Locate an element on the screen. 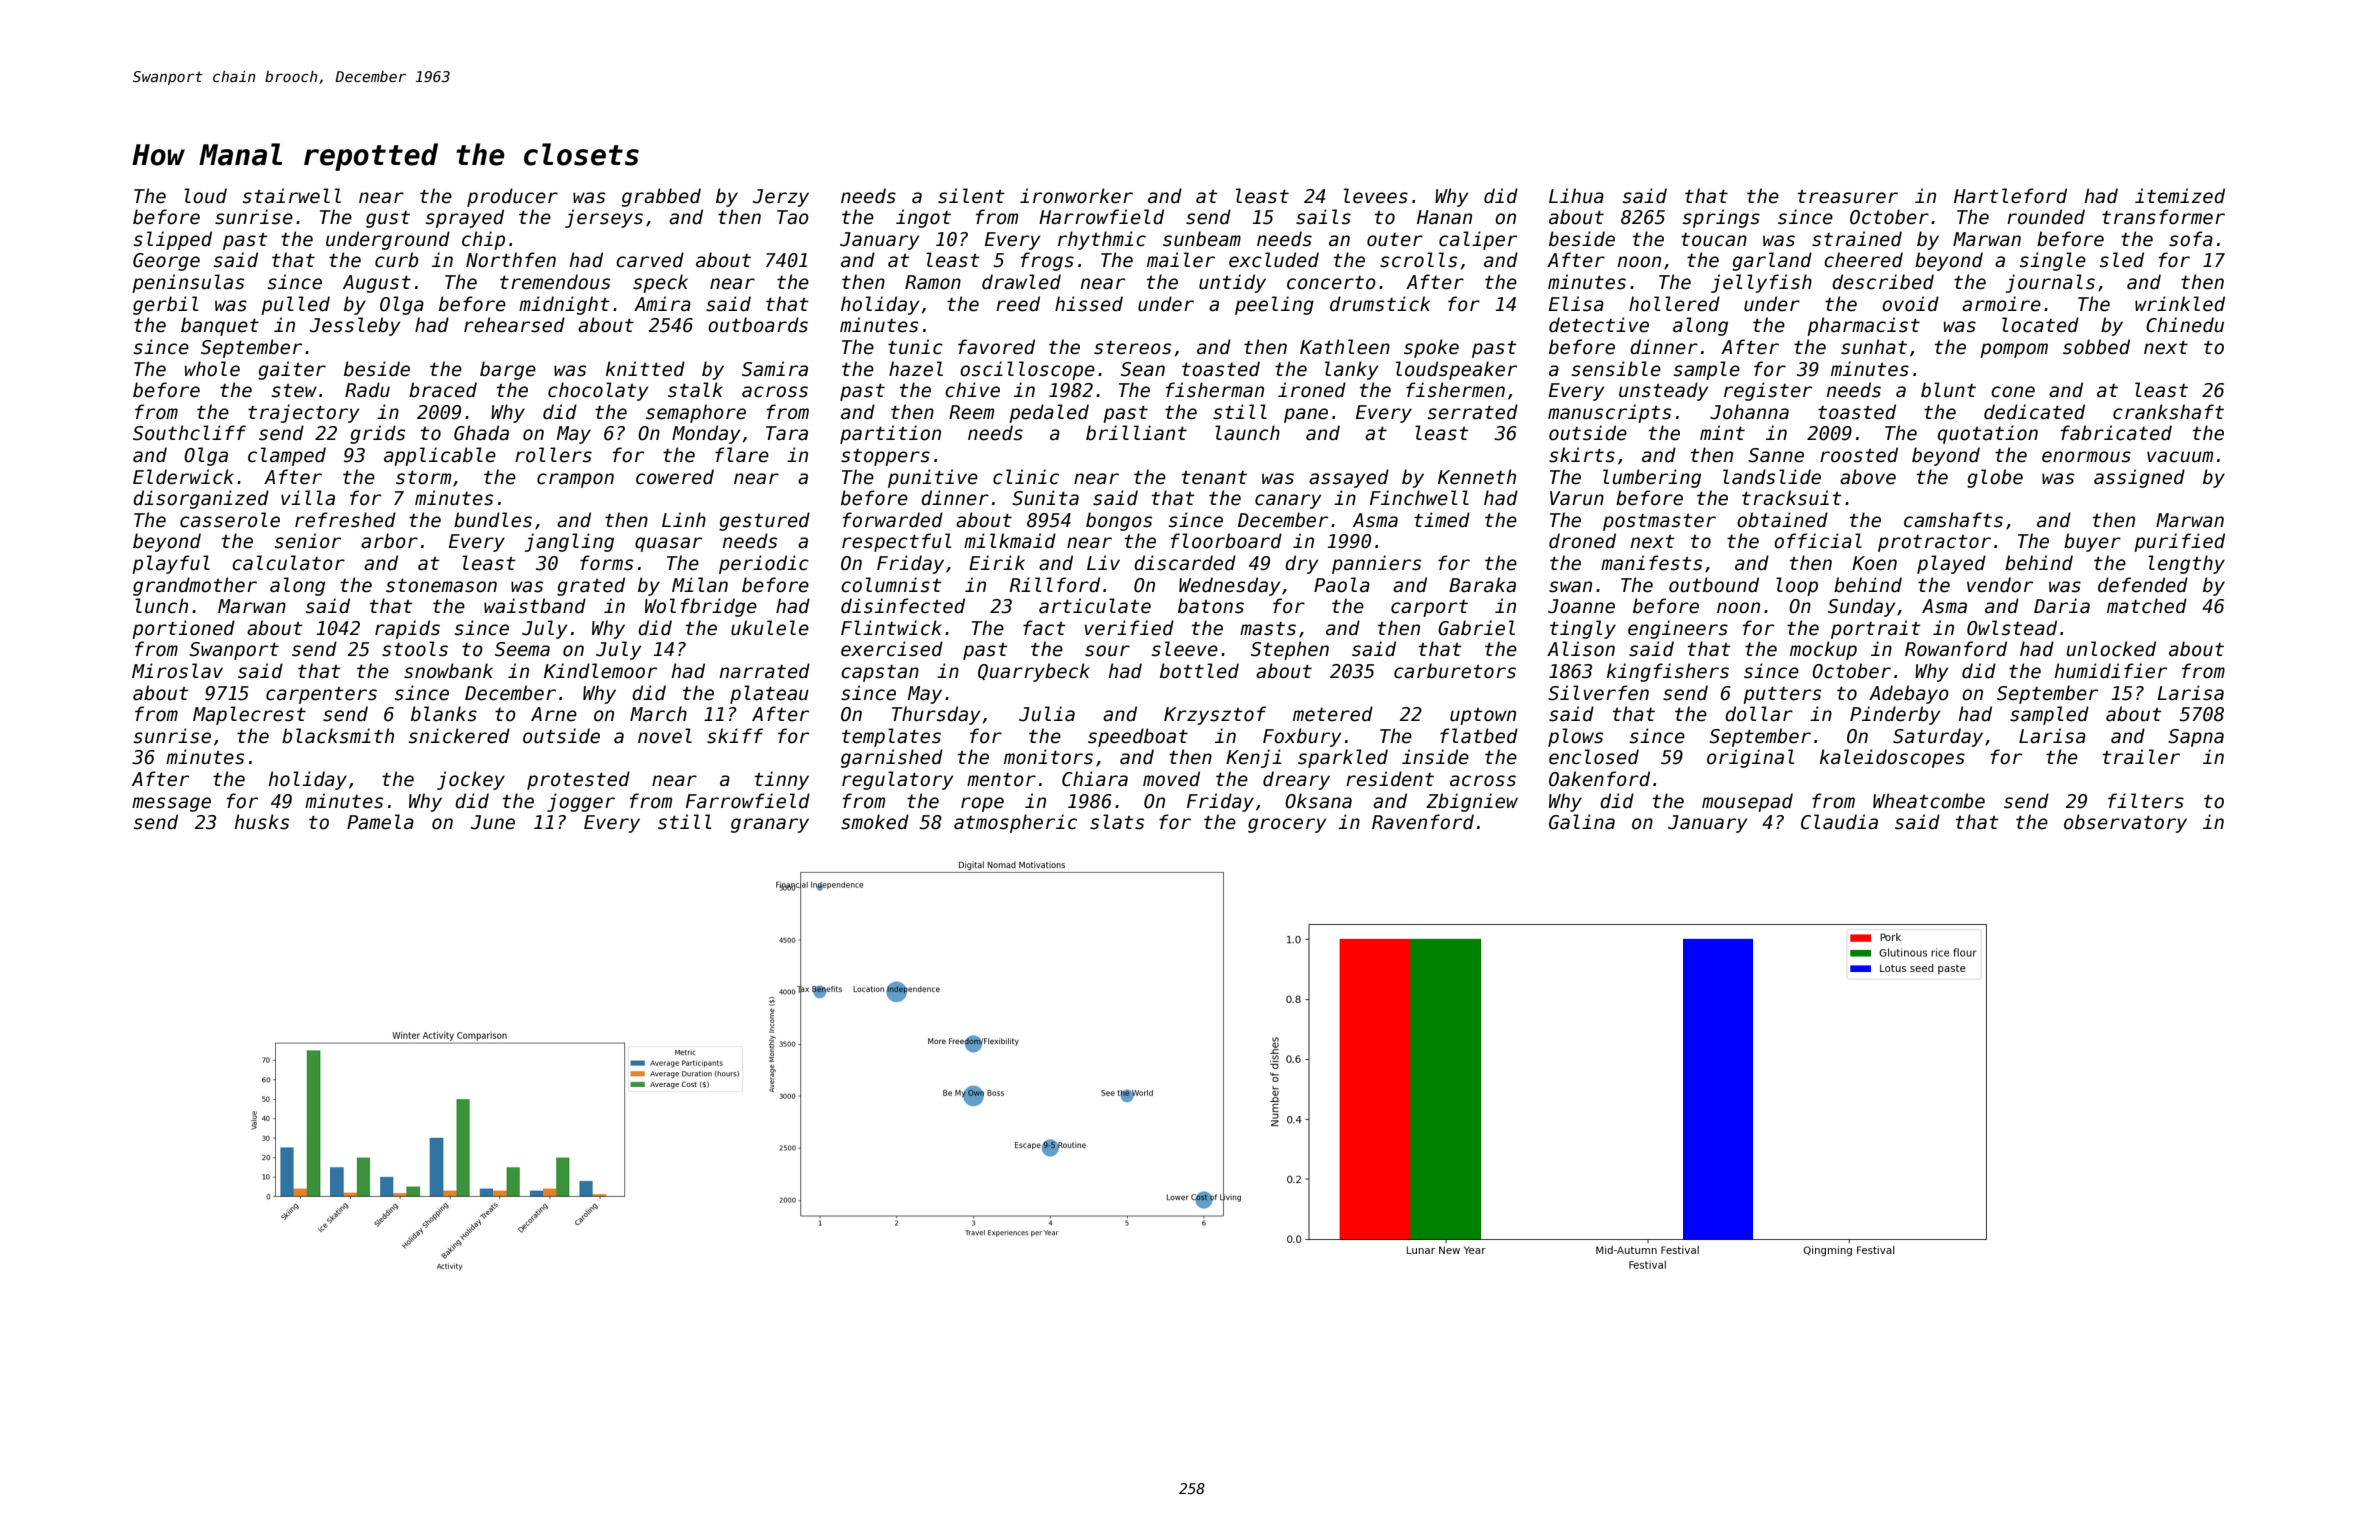  casserole is located at coordinates (230, 520).
